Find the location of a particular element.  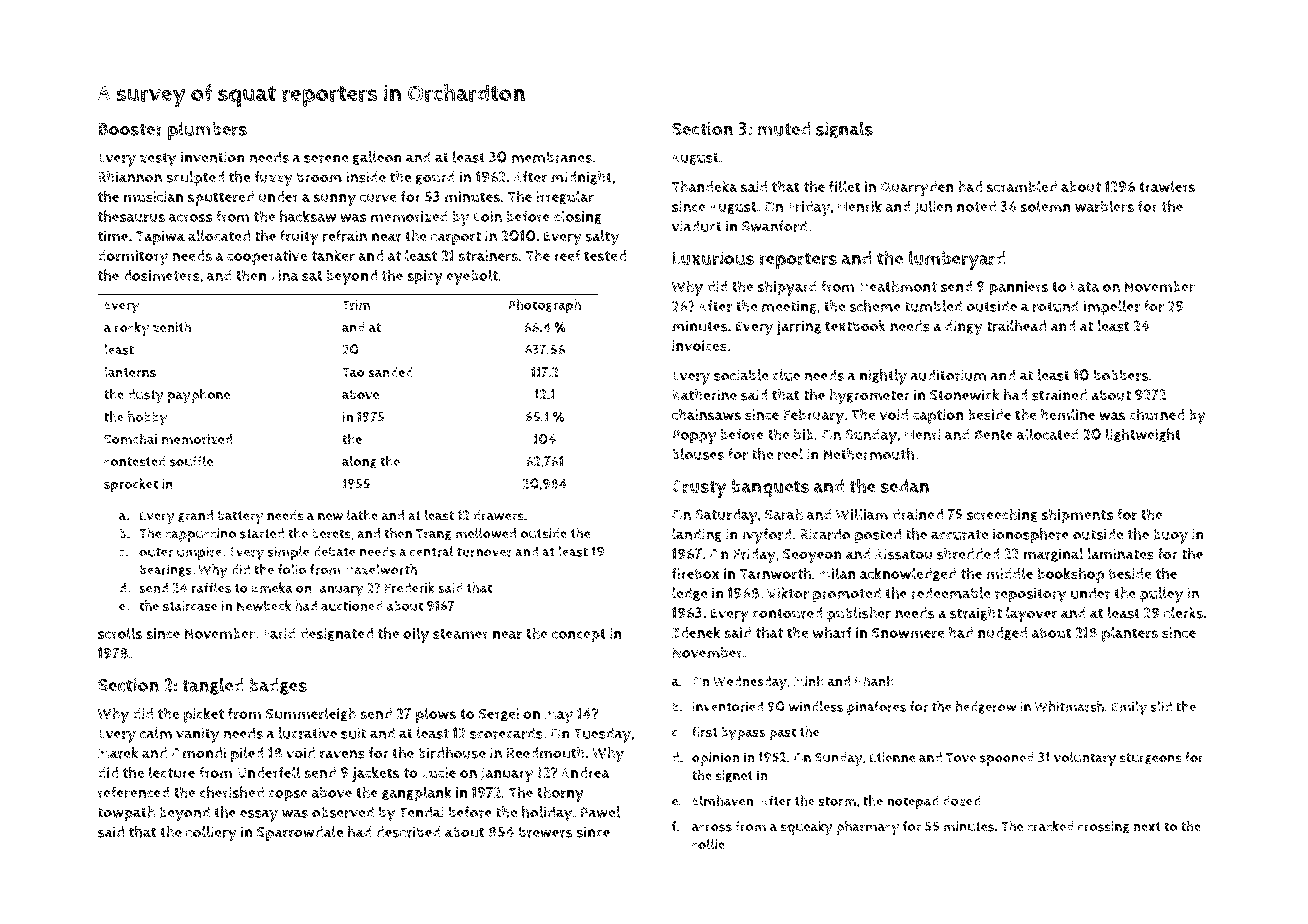

bearings is located at coordinates (166, 570).
